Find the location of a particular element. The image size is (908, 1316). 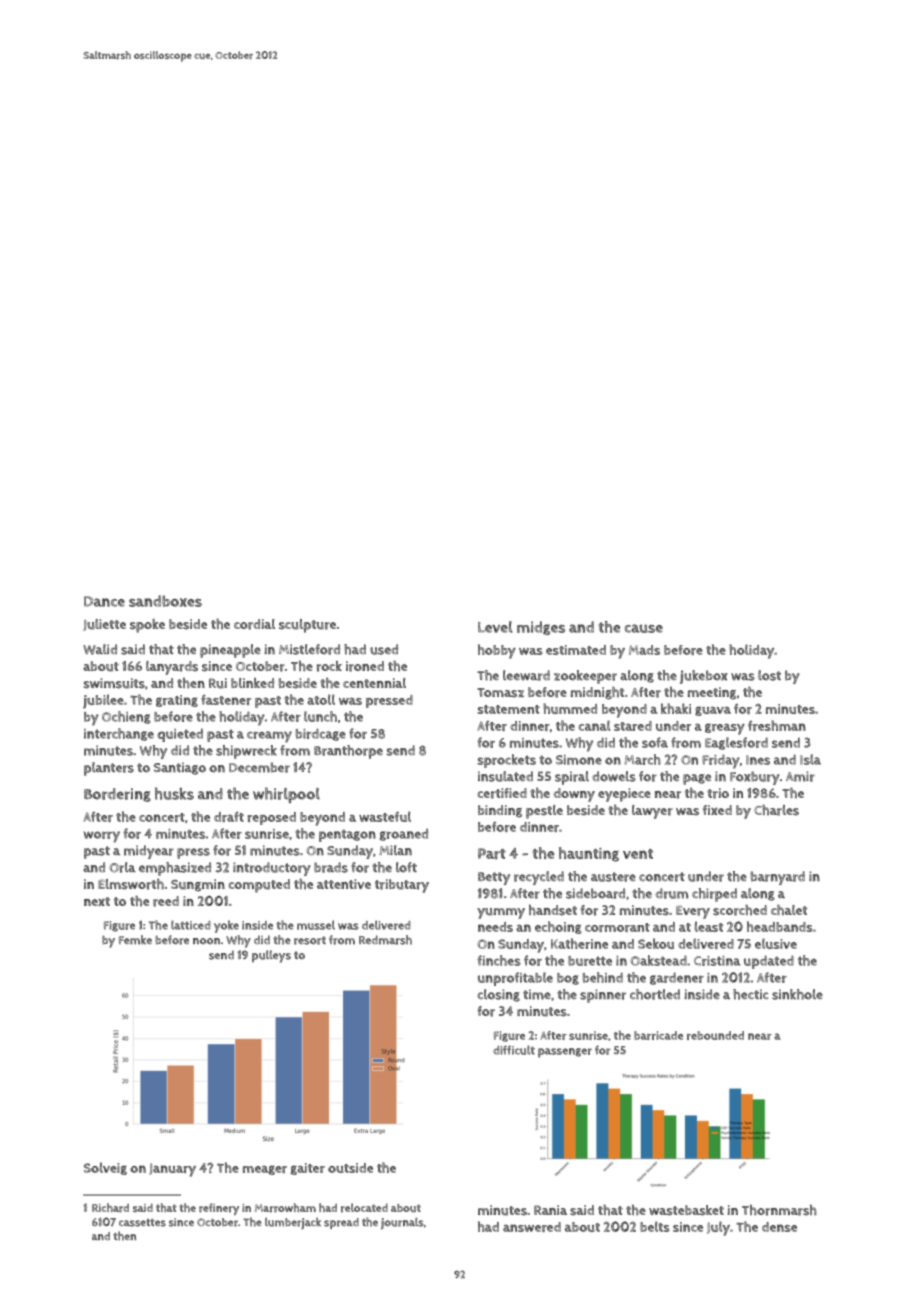

khaki is located at coordinates (676, 708).
